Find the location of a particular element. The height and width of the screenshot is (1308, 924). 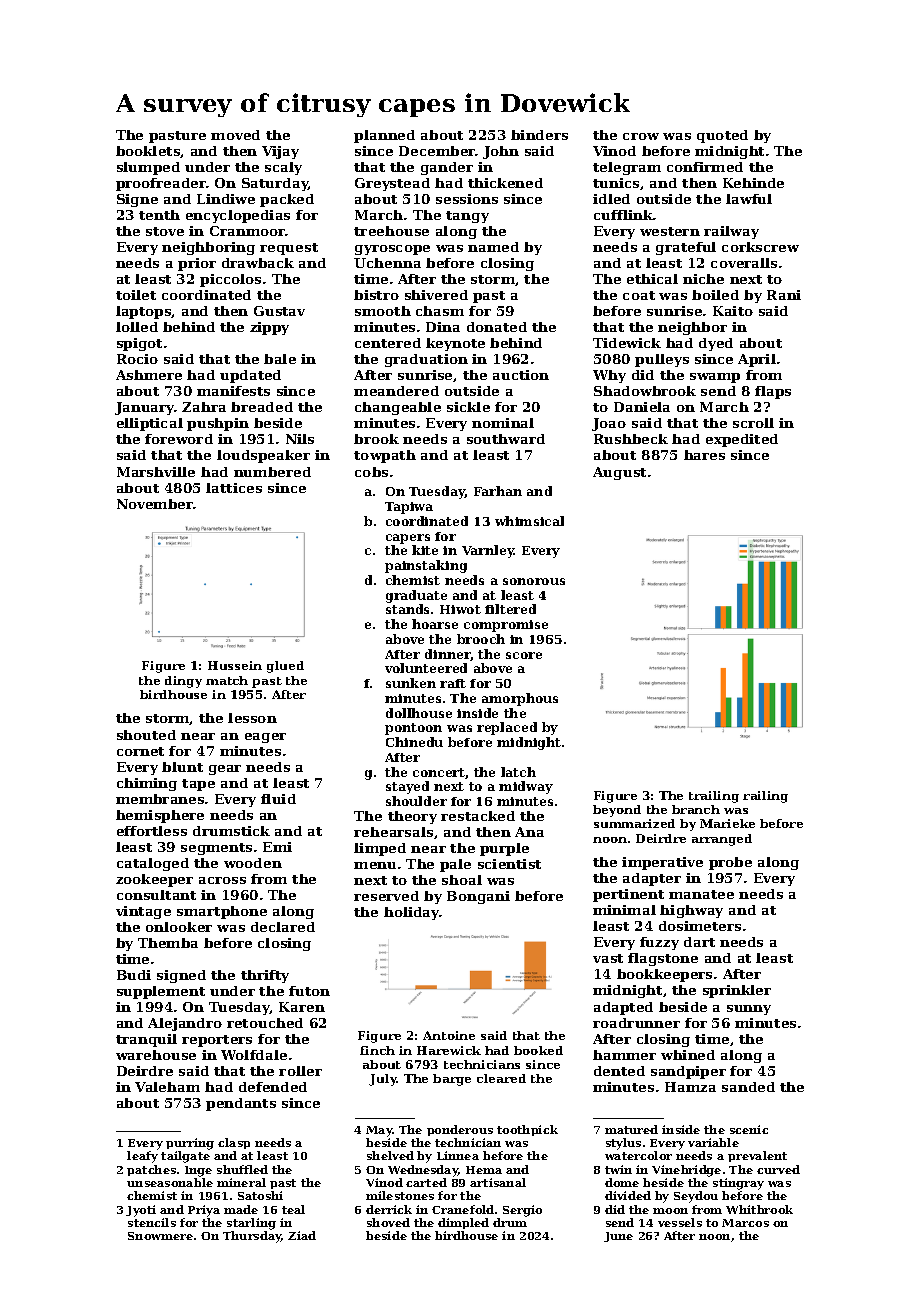

expedited is located at coordinates (742, 440).
